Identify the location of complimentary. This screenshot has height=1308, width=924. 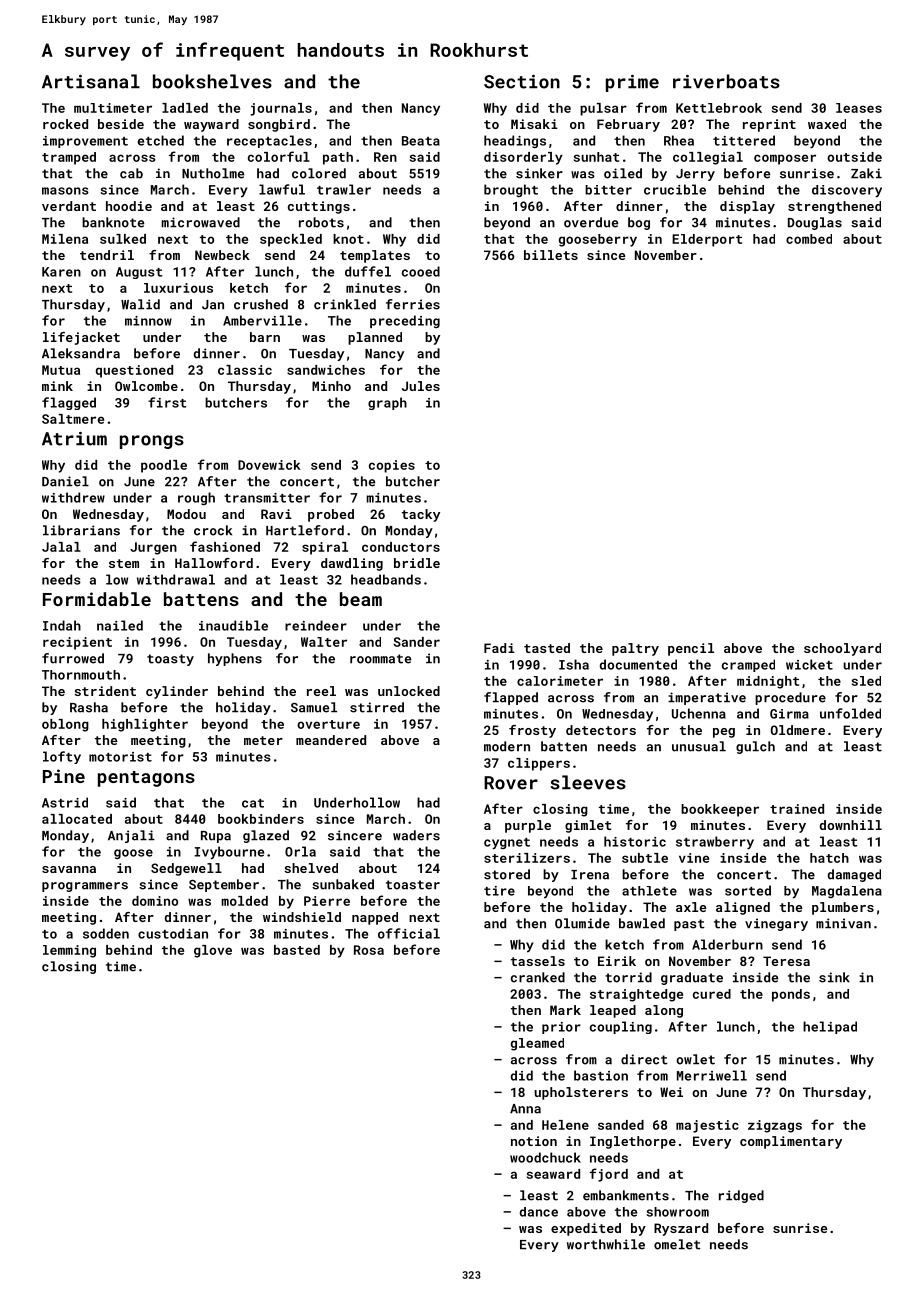
(791, 1142).
